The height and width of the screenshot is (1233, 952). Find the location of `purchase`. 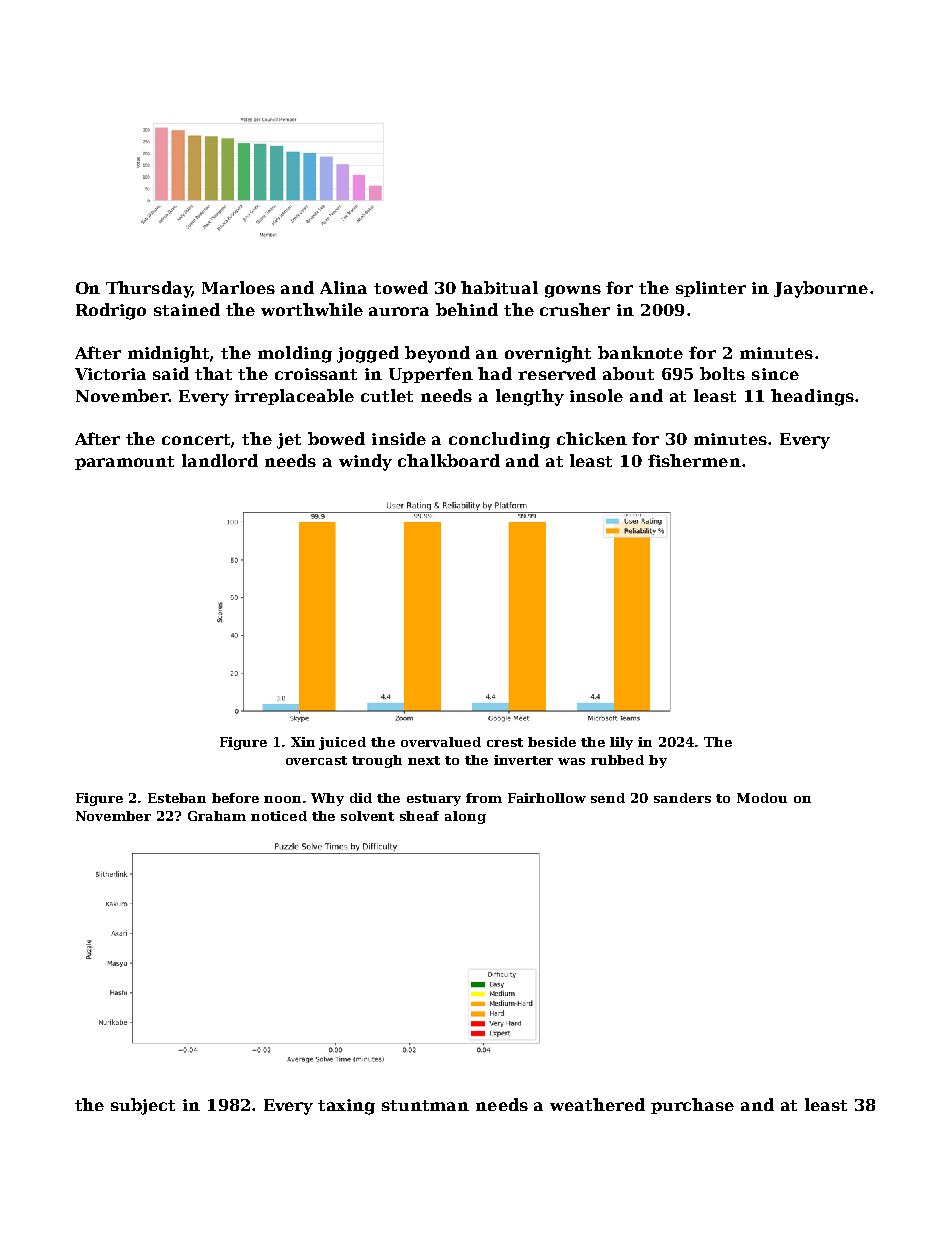

purchase is located at coordinates (692, 1106).
